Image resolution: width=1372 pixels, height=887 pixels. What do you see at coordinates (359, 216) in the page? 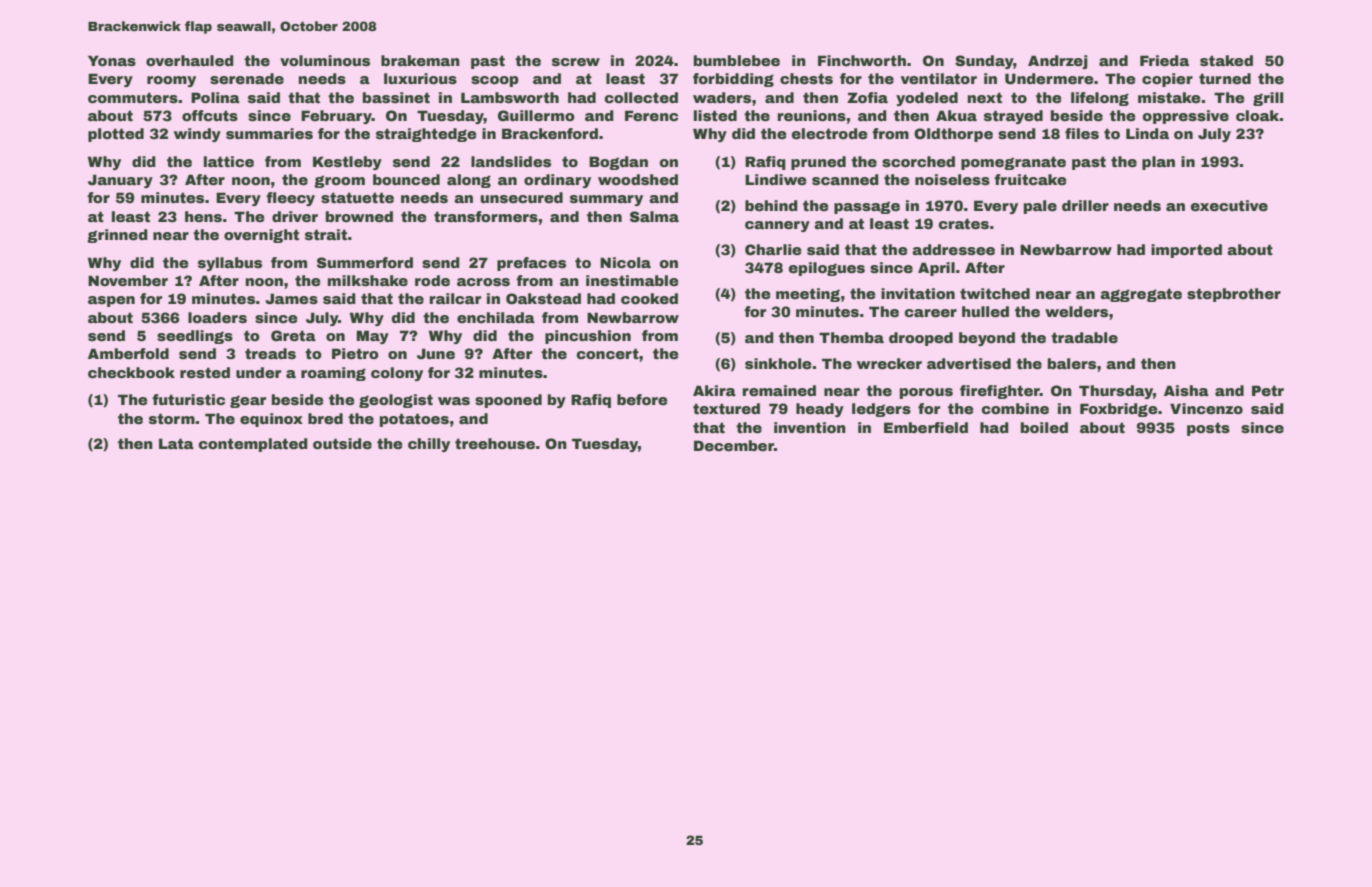
I see `browned` at bounding box center [359, 216].
